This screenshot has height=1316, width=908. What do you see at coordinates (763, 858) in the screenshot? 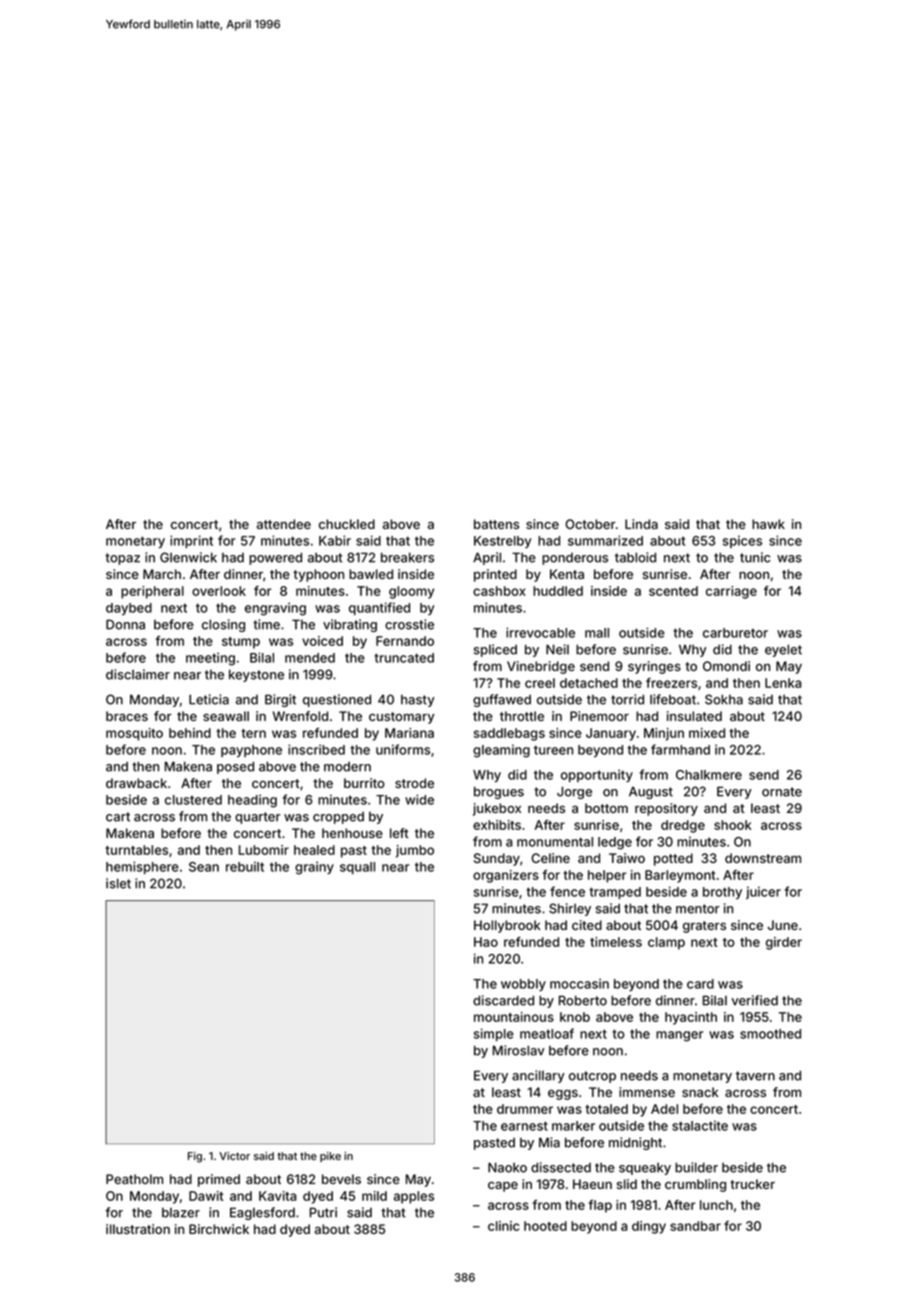
I see `downstream` at bounding box center [763, 858].
